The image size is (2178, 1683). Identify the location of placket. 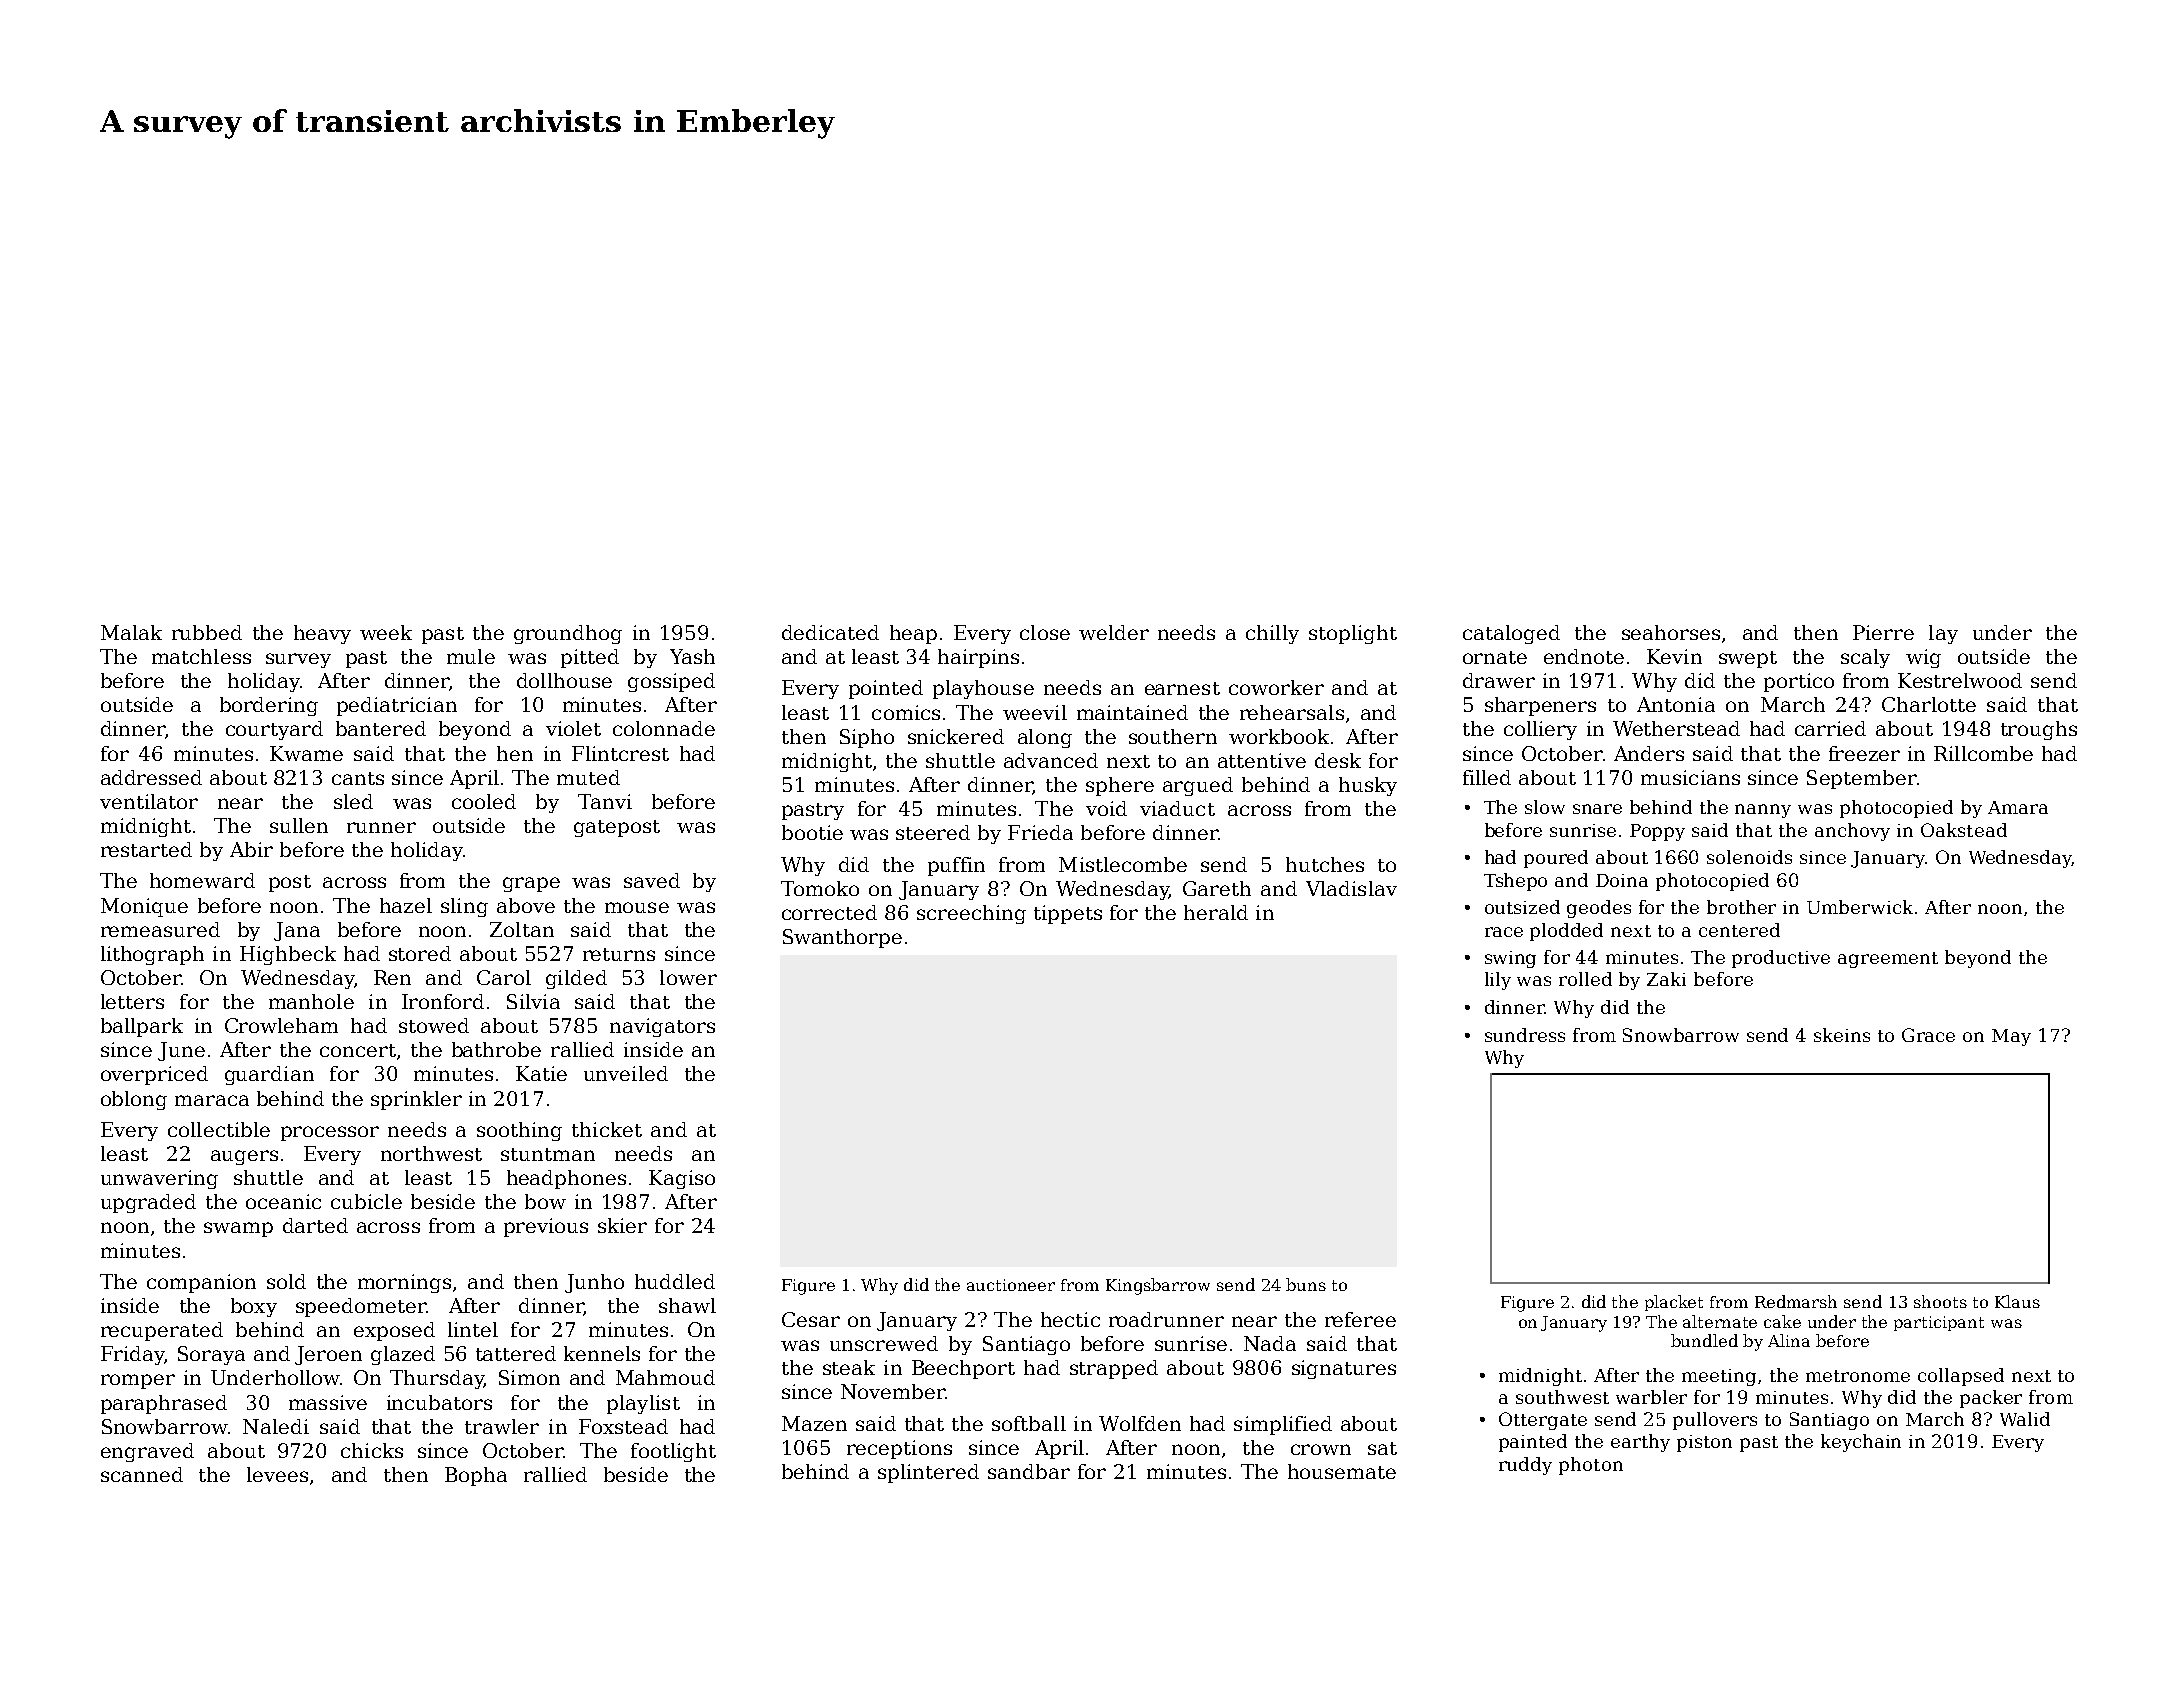
(1674, 1303).
